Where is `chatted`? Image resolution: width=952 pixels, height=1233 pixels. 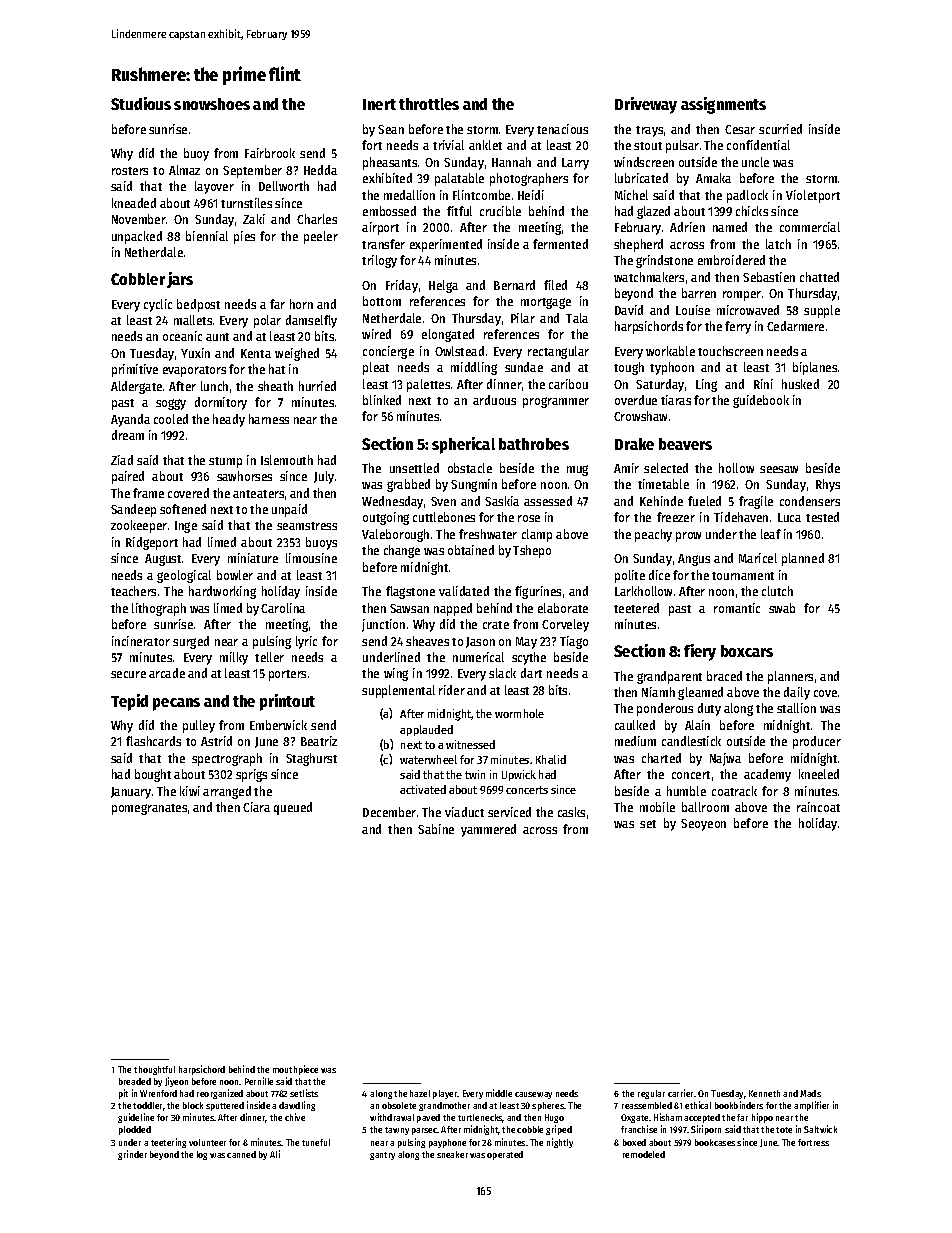
chatted is located at coordinates (819, 277).
